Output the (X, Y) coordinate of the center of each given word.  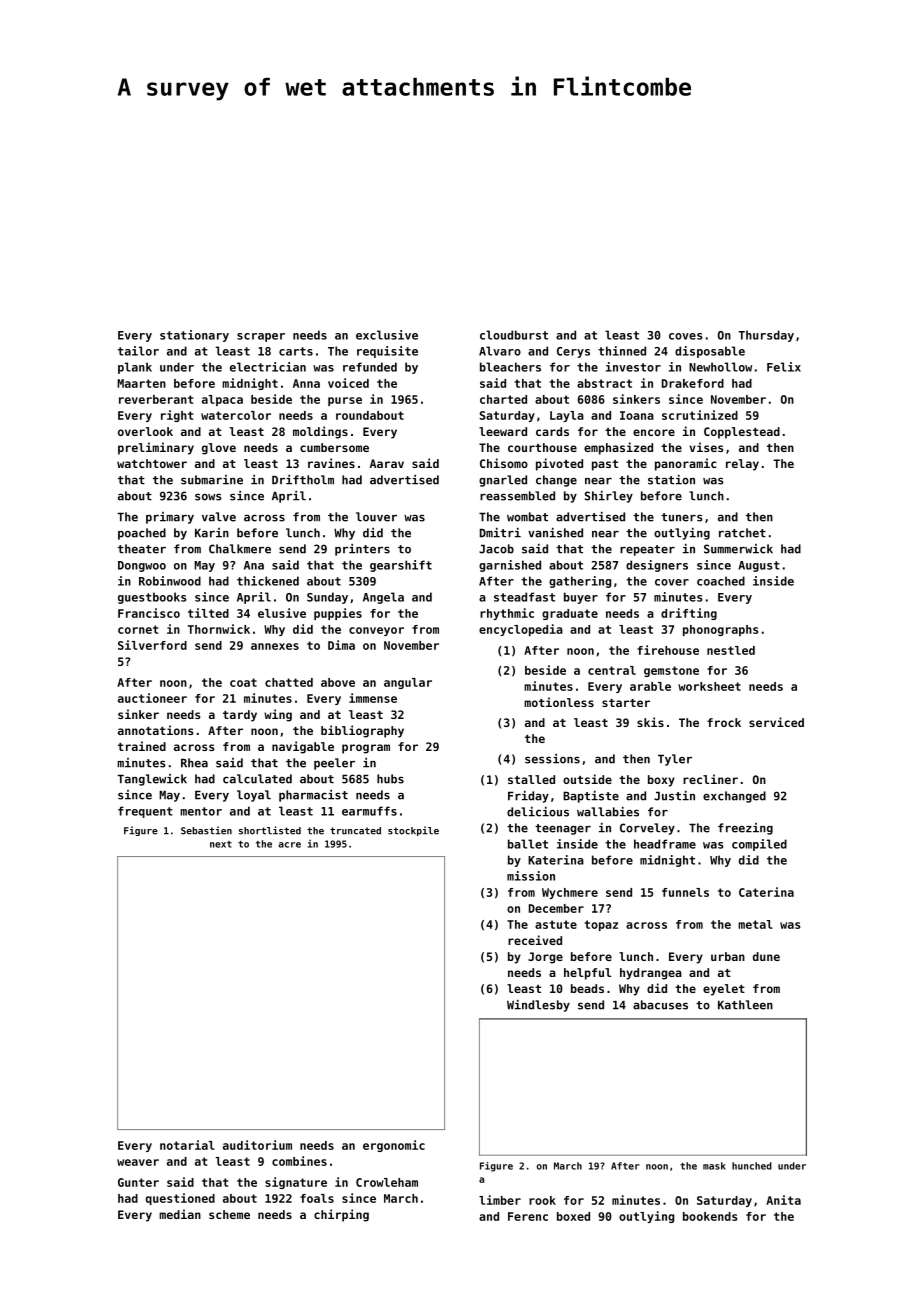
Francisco (149, 613)
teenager (563, 829)
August (759, 566)
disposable (710, 352)
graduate (570, 614)
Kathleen (745, 1005)
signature (296, 1183)
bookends (710, 1216)
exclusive (387, 335)
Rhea (194, 763)
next (221, 844)
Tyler (675, 760)
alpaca (222, 400)
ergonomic (394, 1146)
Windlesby (538, 1006)
